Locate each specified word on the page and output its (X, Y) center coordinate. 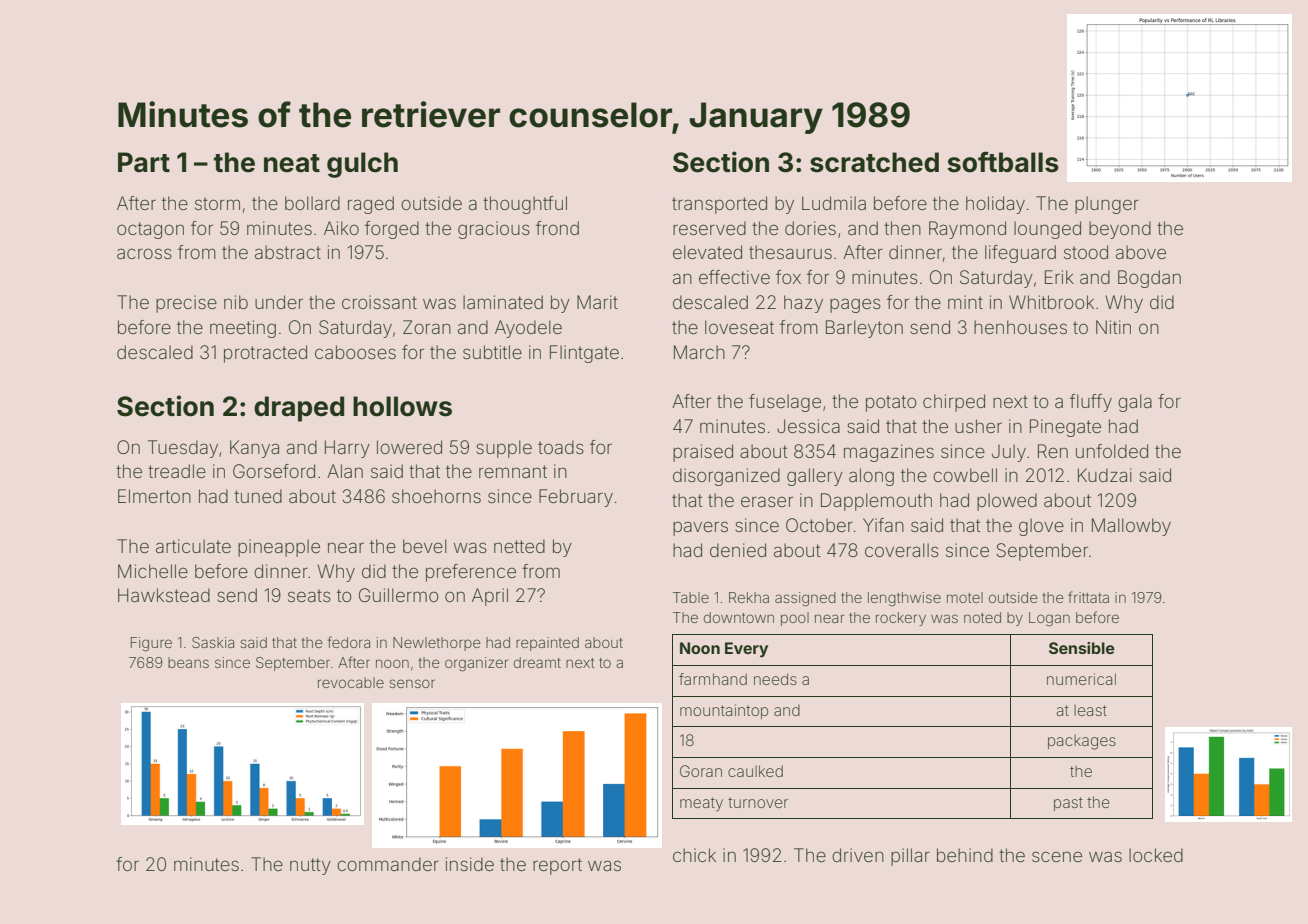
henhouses (1020, 327)
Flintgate (584, 354)
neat (292, 163)
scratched (874, 162)
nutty (310, 866)
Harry (347, 449)
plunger (1107, 205)
